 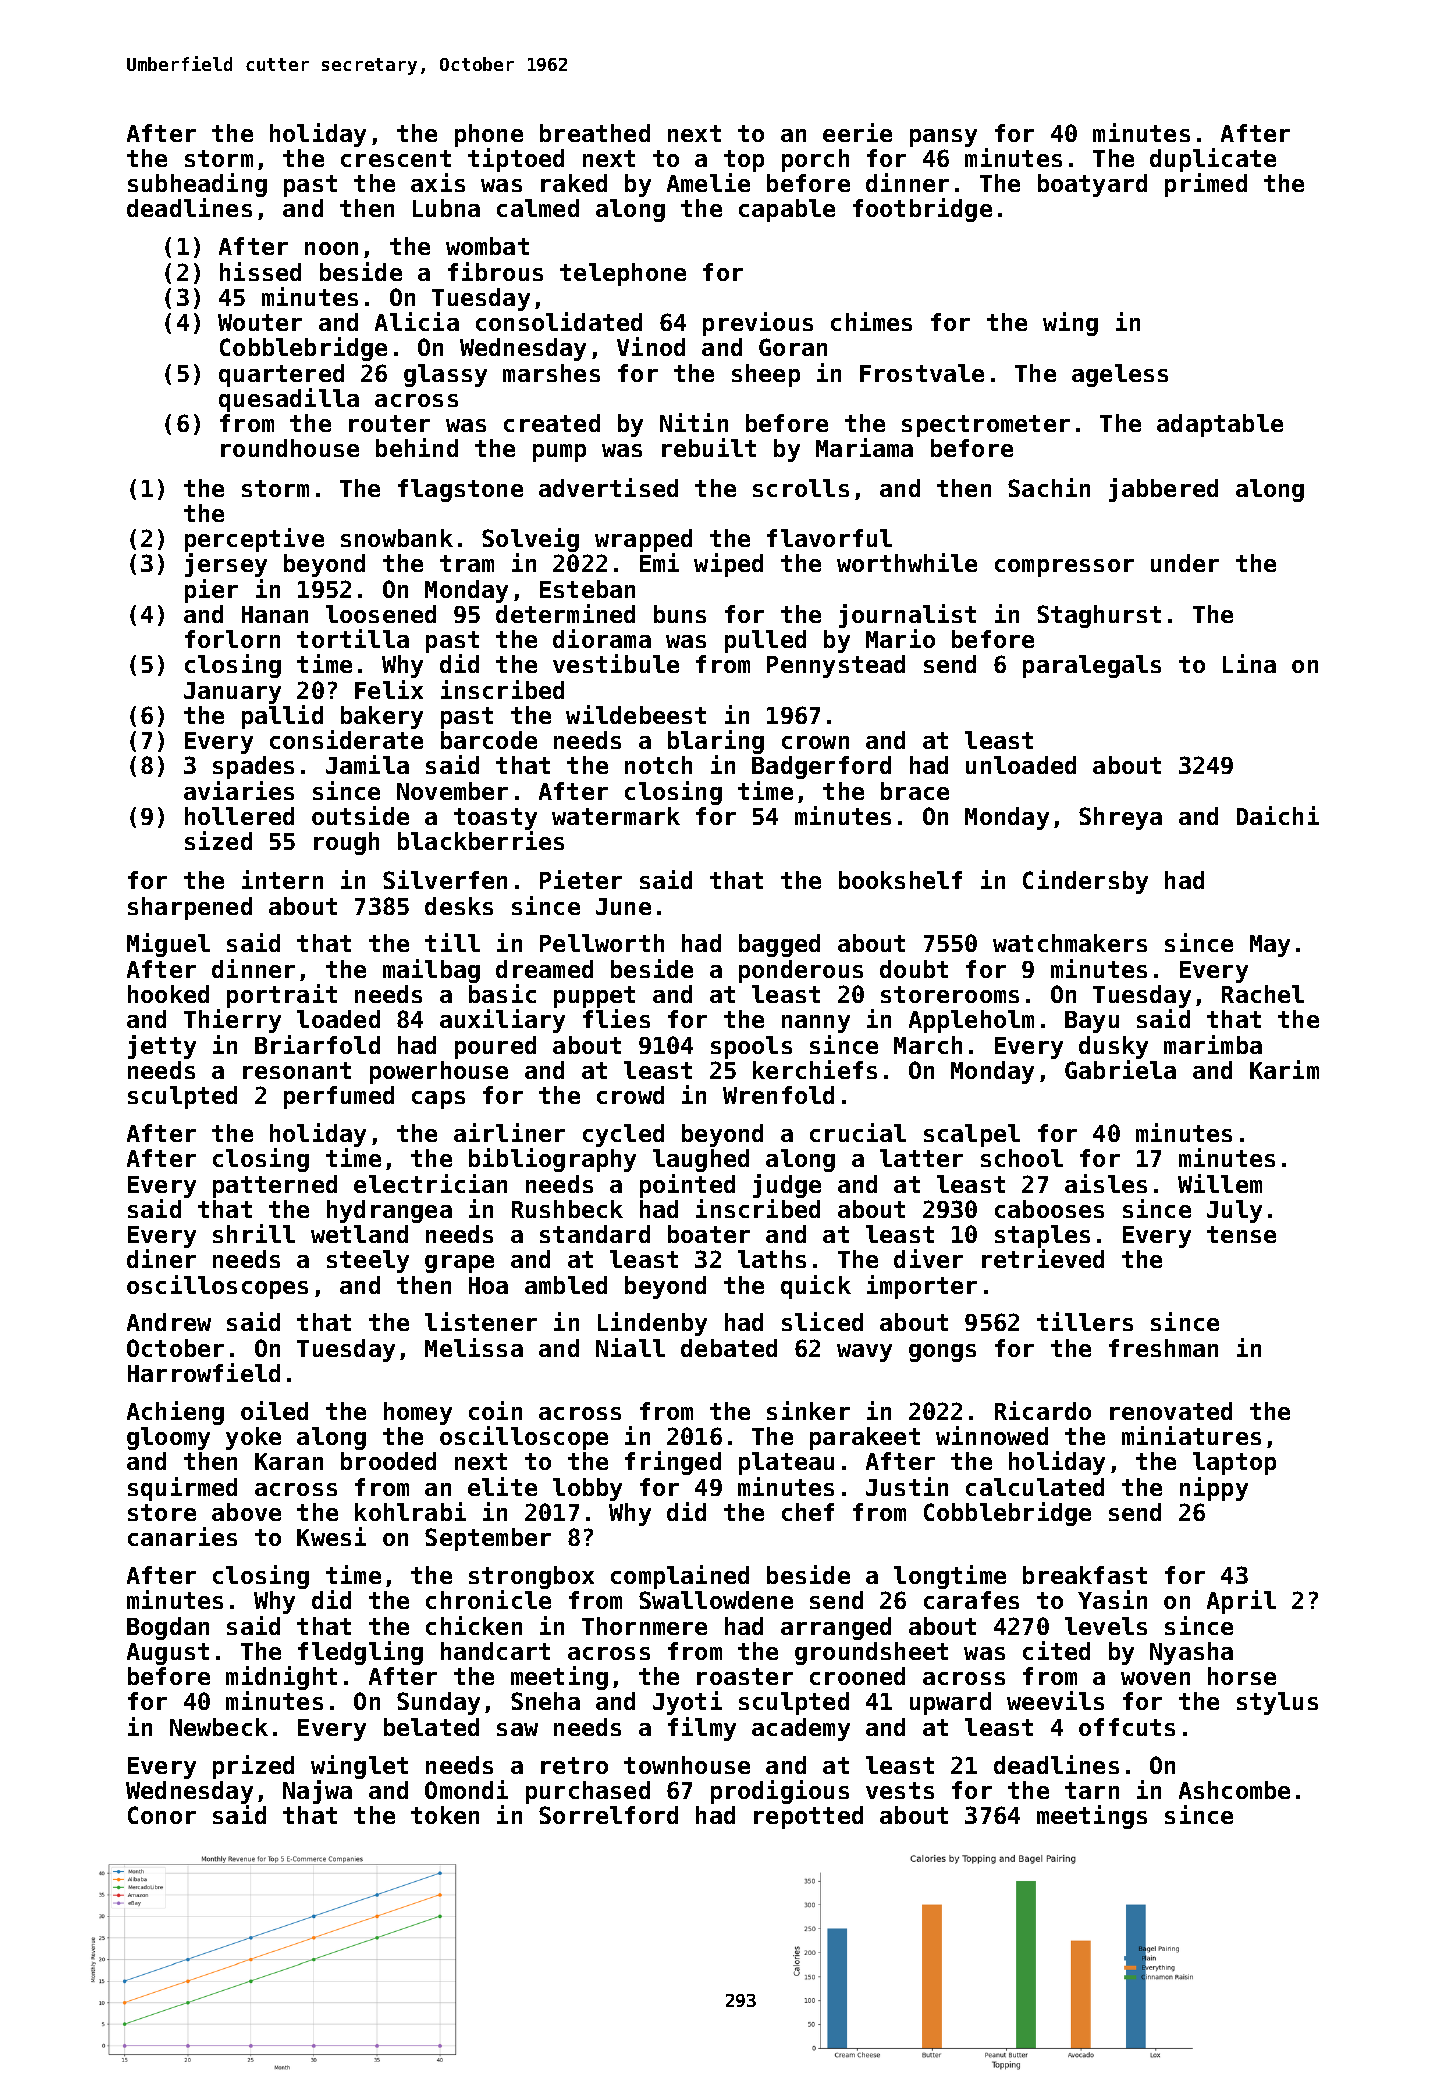 What do you see at coordinates (331, 1536) in the screenshot?
I see `Kwesi` at bounding box center [331, 1536].
